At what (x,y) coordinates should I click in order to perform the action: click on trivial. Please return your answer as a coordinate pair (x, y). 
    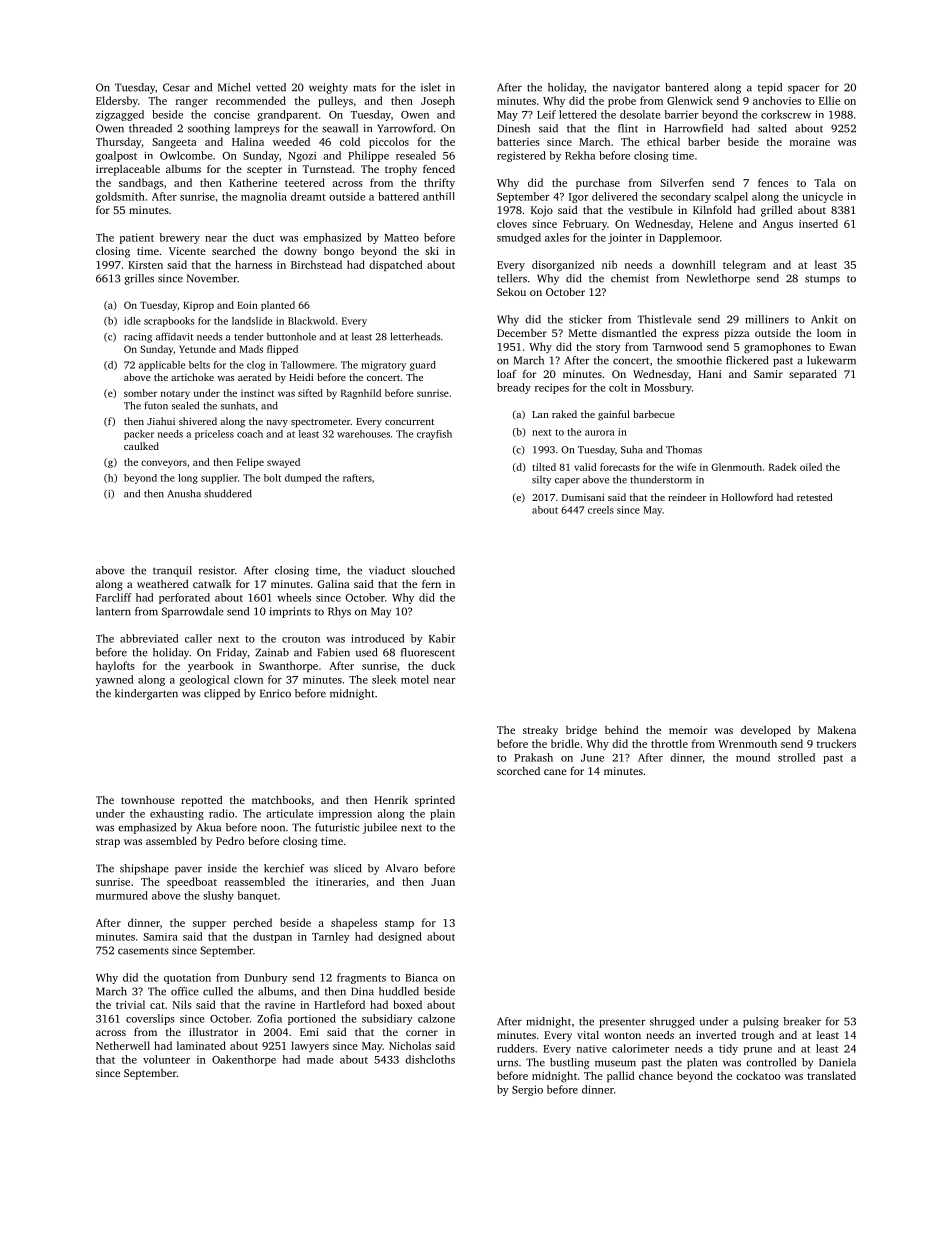
    Looking at the image, I should click on (130, 1004).
